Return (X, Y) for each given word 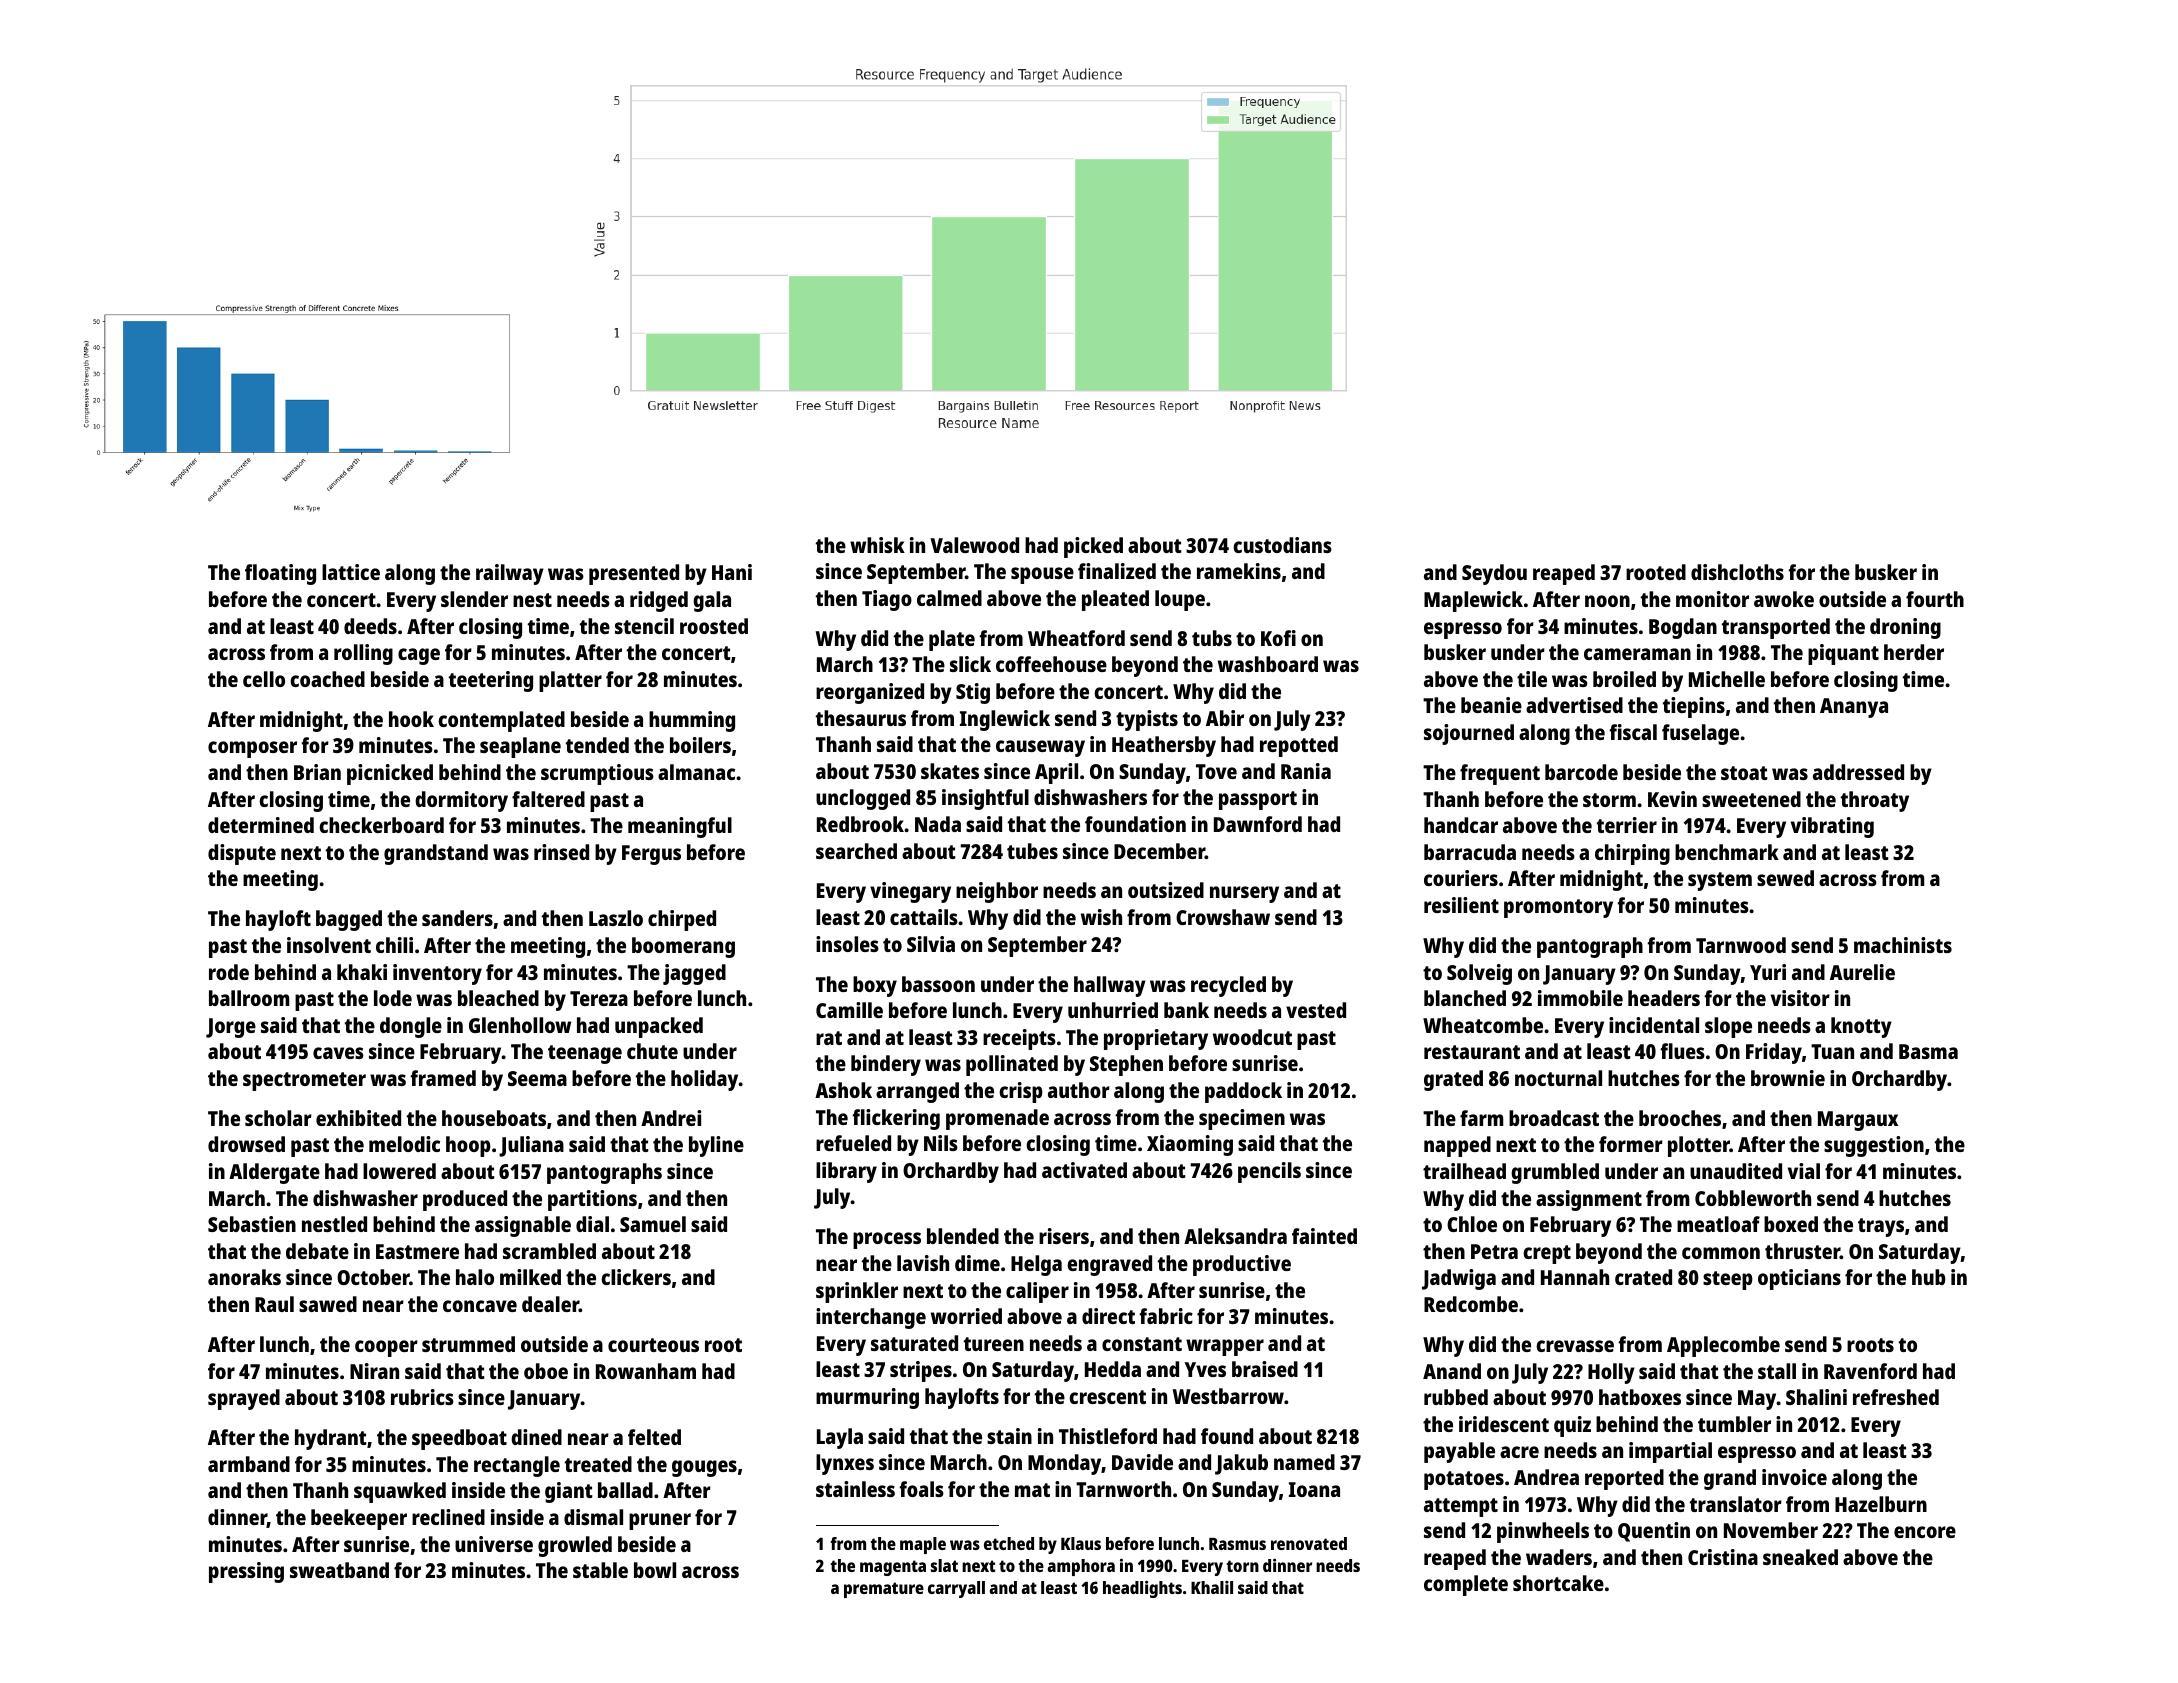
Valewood (974, 545)
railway (510, 574)
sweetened (1751, 799)
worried (966, 1316)
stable (600, 1570)
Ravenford (1870, 1371)
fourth (1935, 599)
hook (411, 719)
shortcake (1558, 1583)
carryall (956, 1589)
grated (1453, 1080)
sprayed (244, 1399)
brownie (1788, 1078)
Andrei (671, 1118)
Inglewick (1005, 720)
